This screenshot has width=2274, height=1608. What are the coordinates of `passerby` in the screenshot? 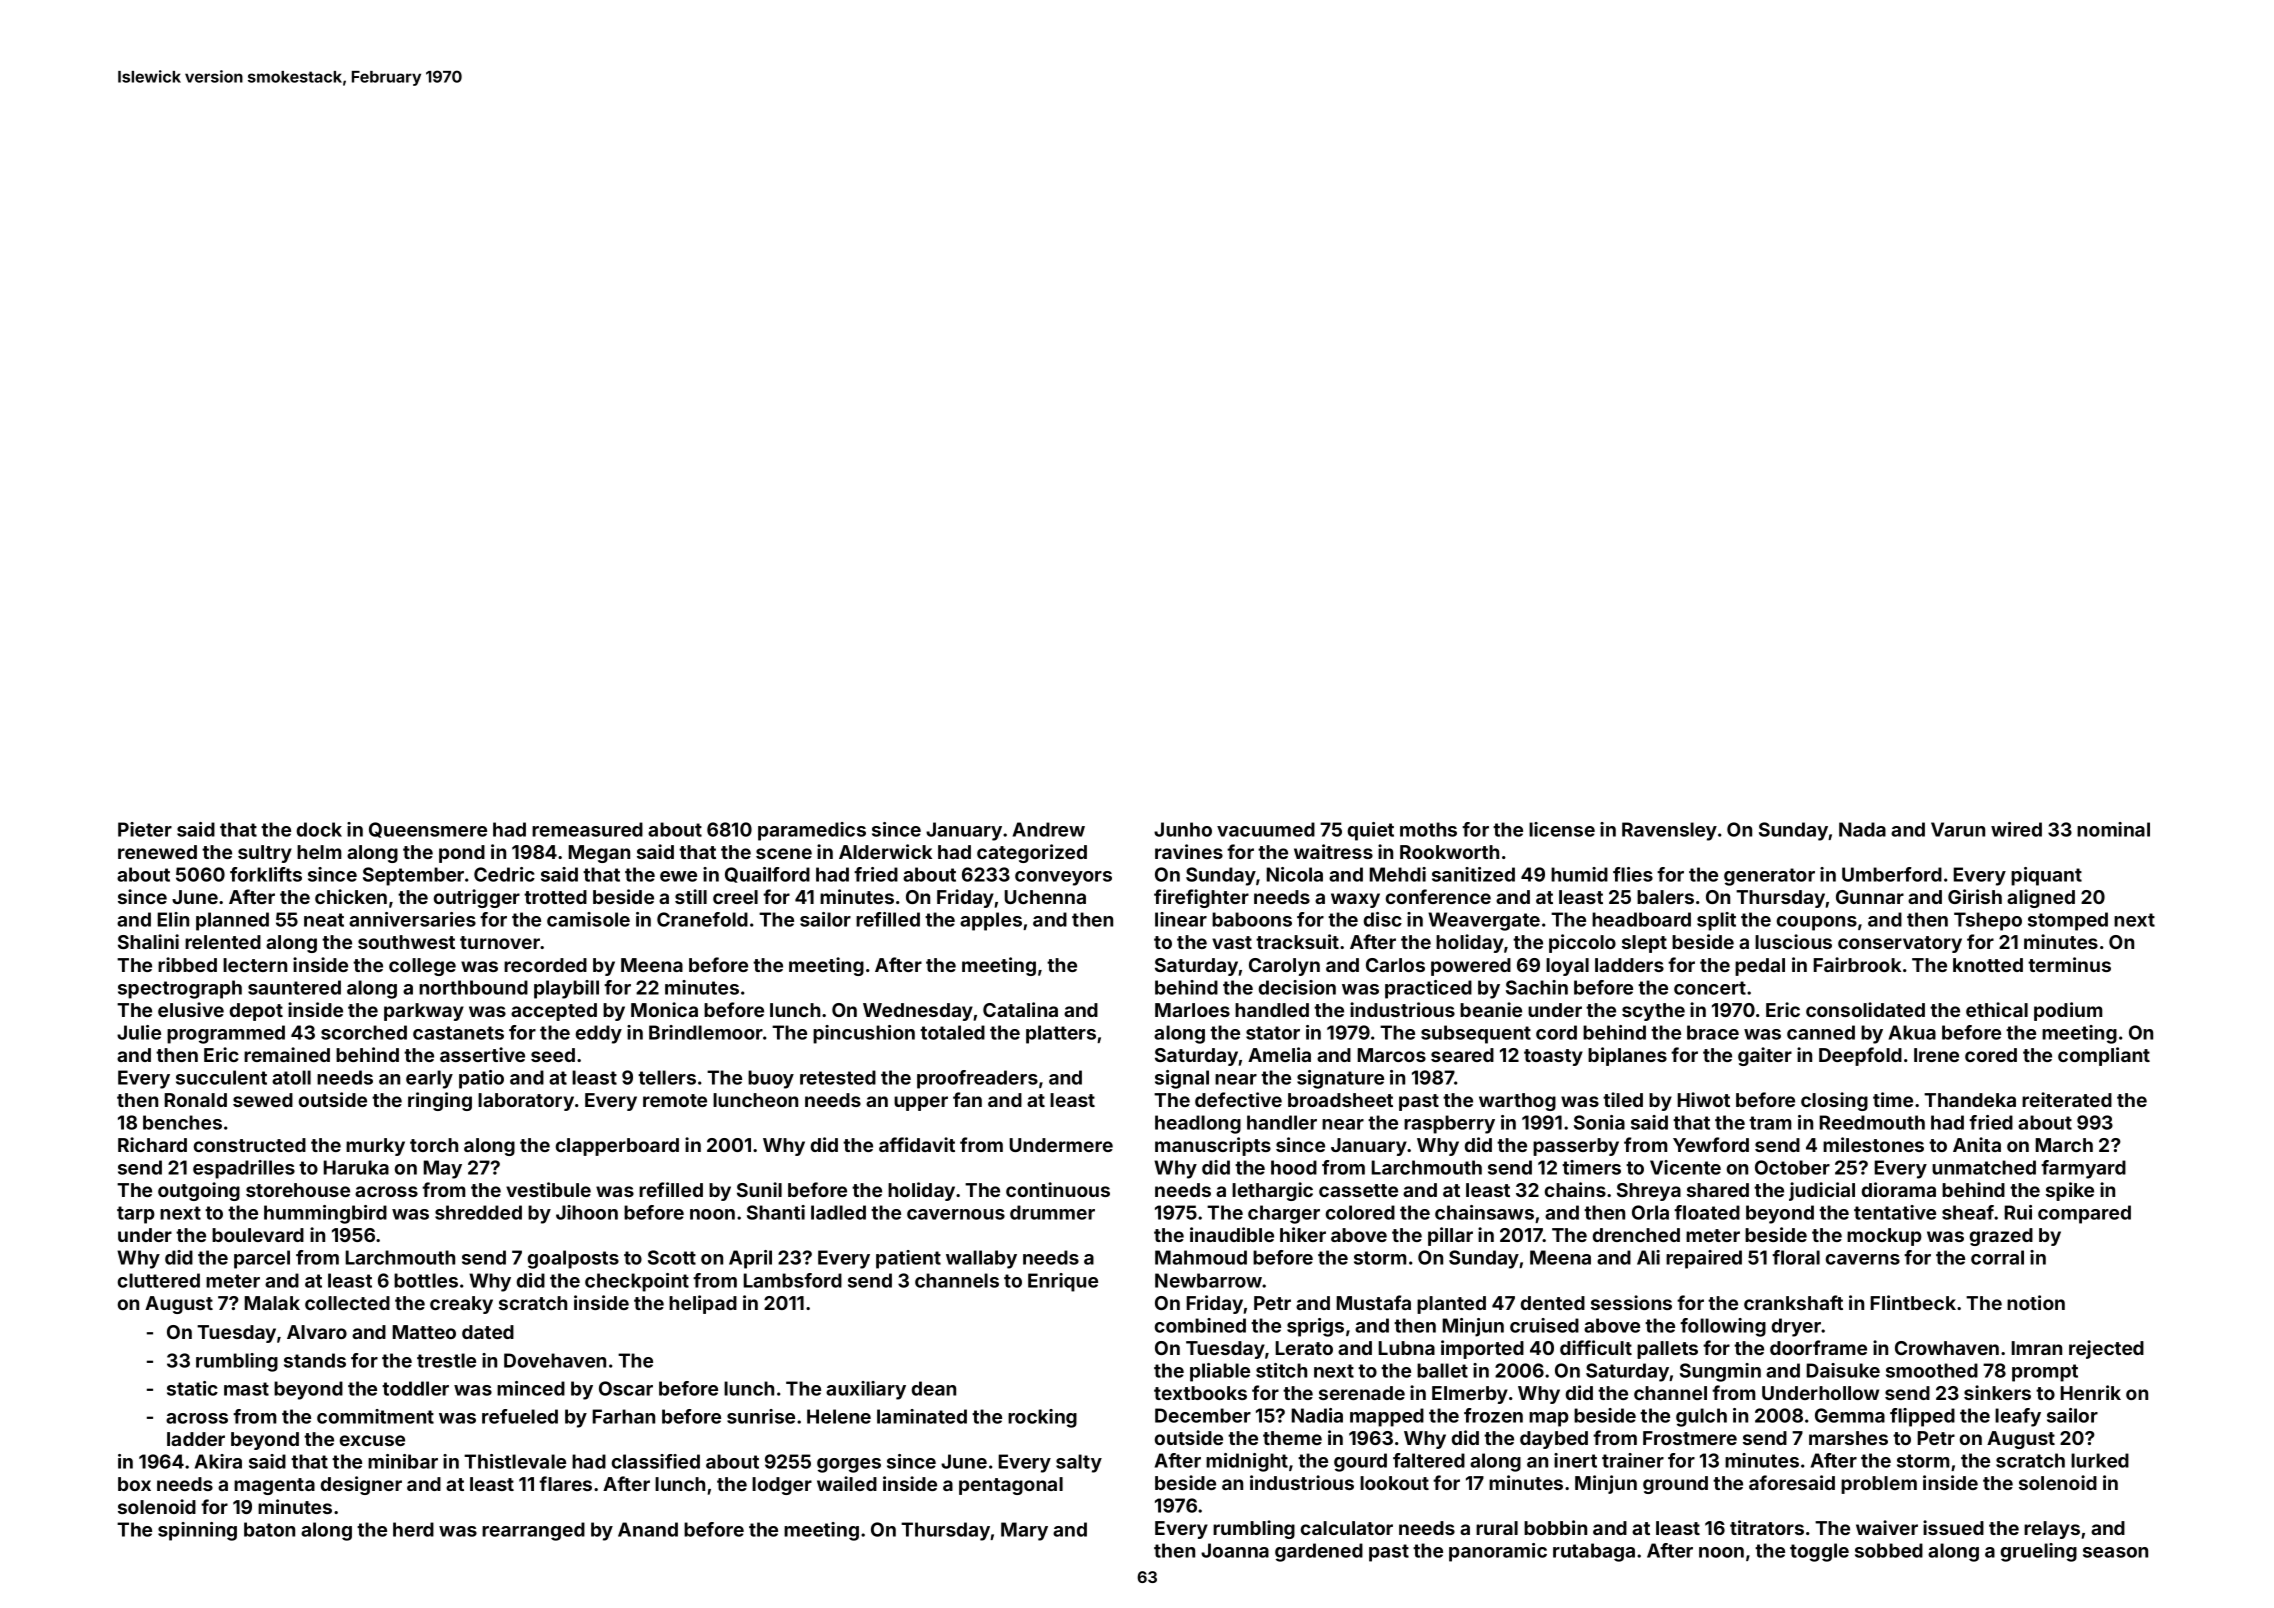 It's located at (1576, 1147).
